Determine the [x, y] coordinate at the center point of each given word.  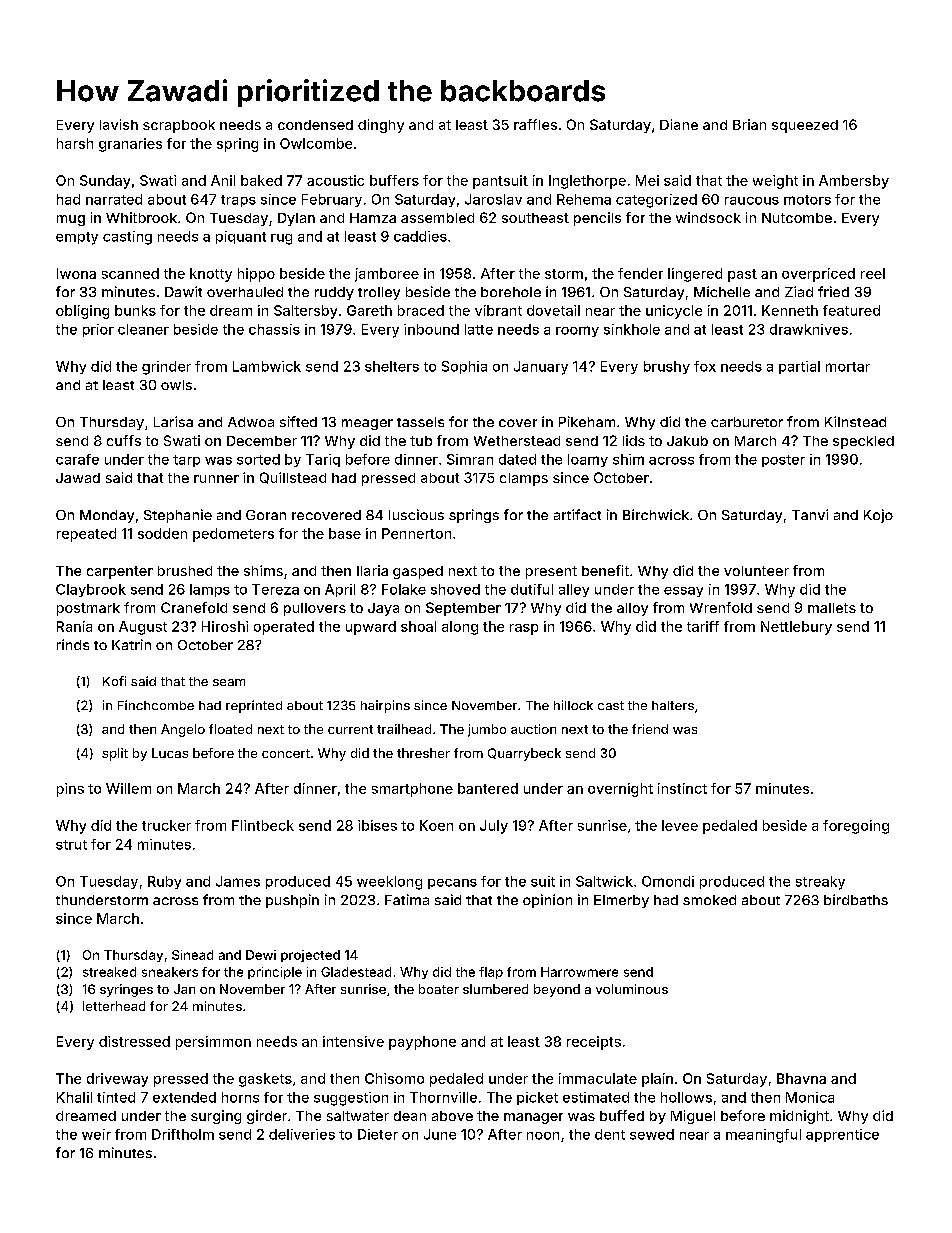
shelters [392, 366]
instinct [682, 788]
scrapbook [179, 126]
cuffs [124, 440]
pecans [452, 884]
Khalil [74, 1097]
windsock [708, 217]
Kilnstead [855, 421]
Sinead [192, 955]
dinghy [381, 126]
